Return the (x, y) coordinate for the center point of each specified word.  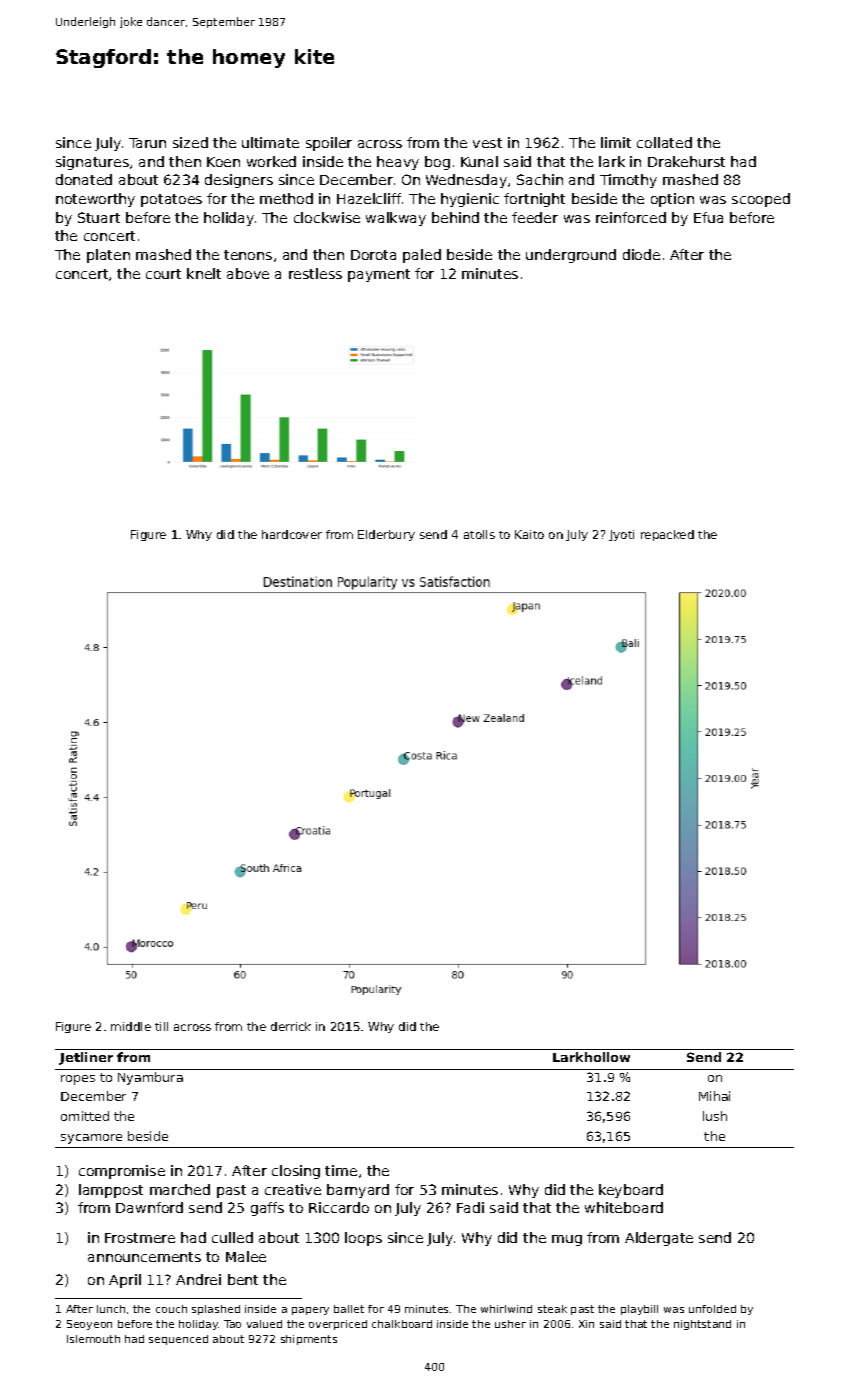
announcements (144, 1257)
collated (664, 142)
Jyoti (621, 535)
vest (487, 143)
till (161, 1026)
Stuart (99, 217)
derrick (291, 1026)
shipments (309, 1340)
